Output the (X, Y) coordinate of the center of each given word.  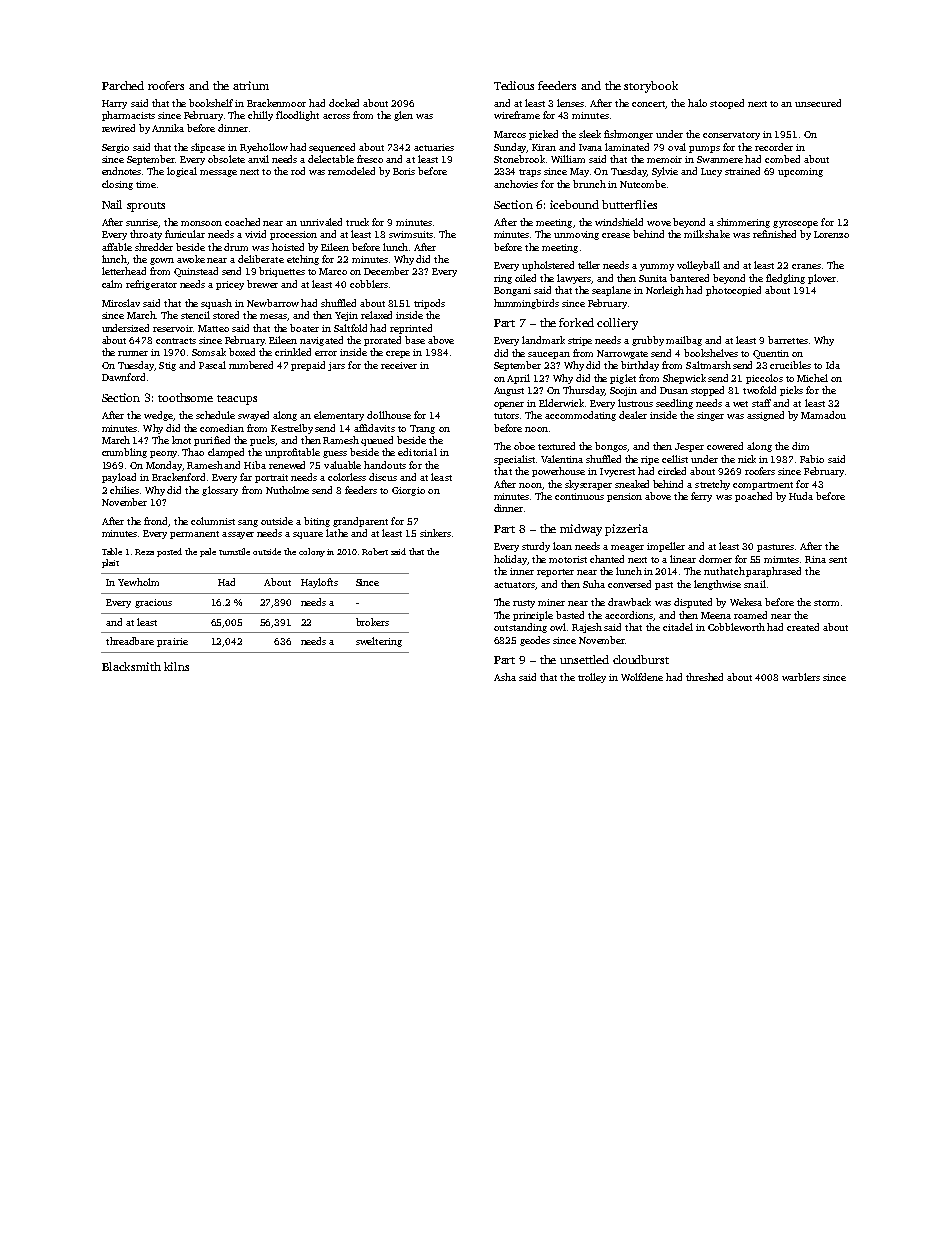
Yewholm (138, 582)
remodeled (351, 171)
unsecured (818, 103)
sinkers (435, 533)
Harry (114, 104)
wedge (158, 416)
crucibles (790, 365)
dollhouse (389, 415)
